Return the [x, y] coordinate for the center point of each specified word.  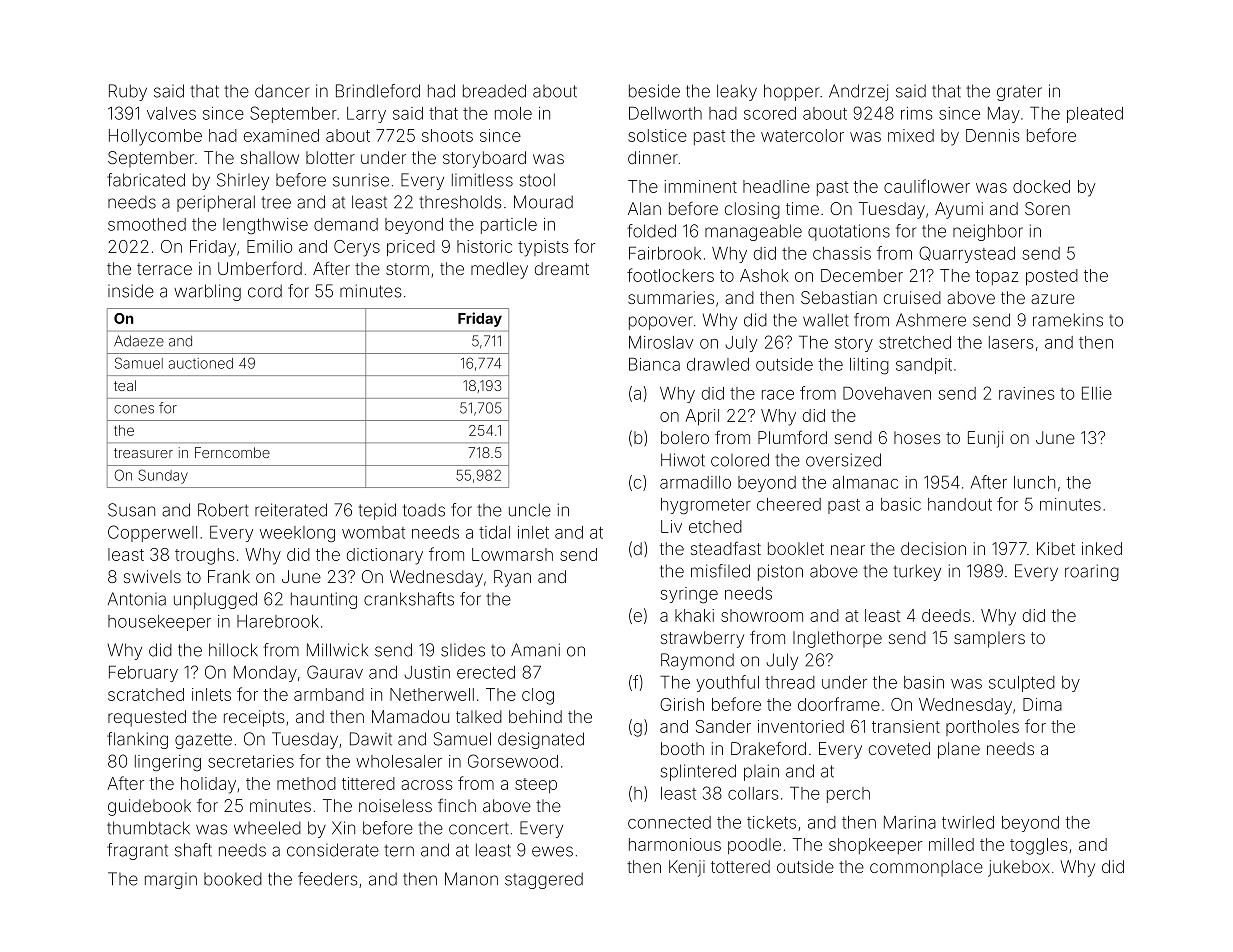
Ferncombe [232, 452]
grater [1019, 93]
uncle [530, 510]
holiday [208, 785]
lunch [1034, 482]
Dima [1042, 704]
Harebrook [278, 621]
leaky [737, 92]
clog [538, 696]
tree [276, 202]
